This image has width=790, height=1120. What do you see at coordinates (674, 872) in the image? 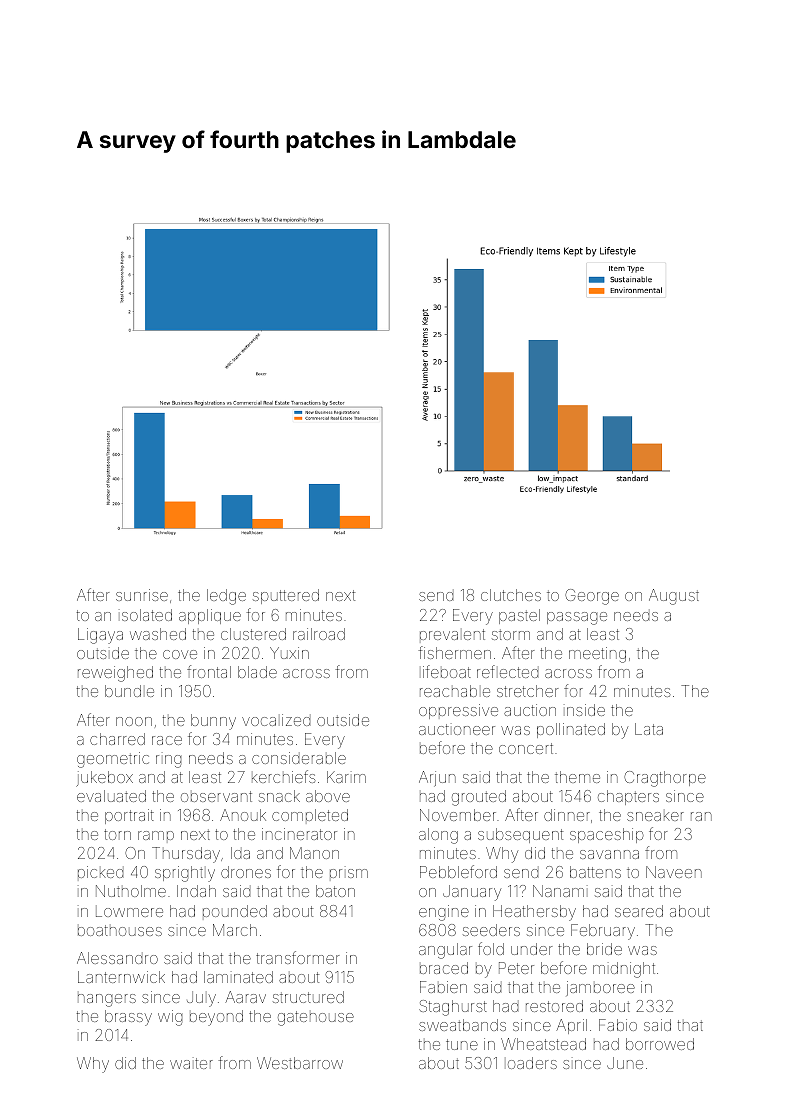
I see `Naveen` at bounding box center [674, 872].
